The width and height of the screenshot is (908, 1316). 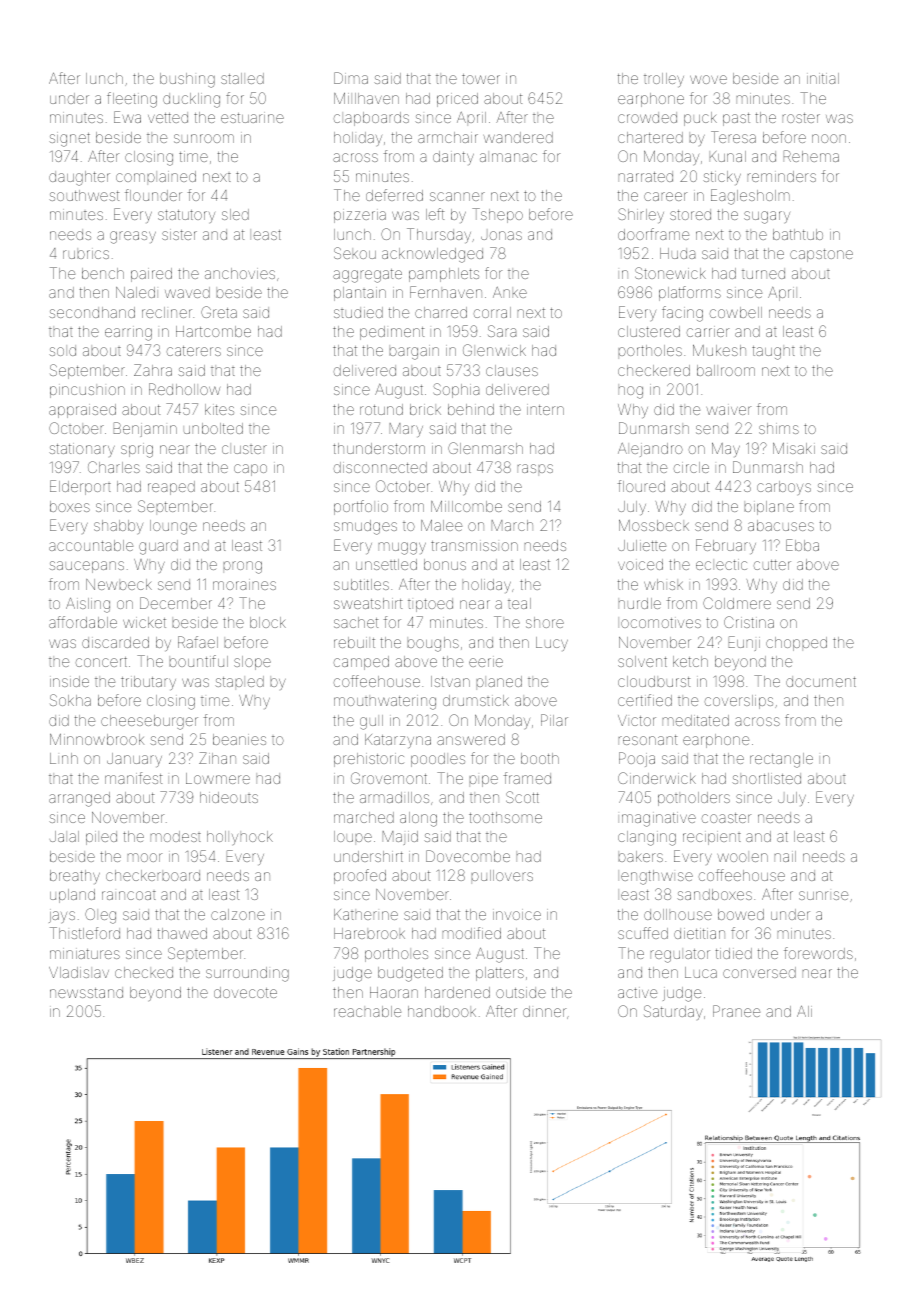 I want to click on carboys, so click(x=784, y=488).
